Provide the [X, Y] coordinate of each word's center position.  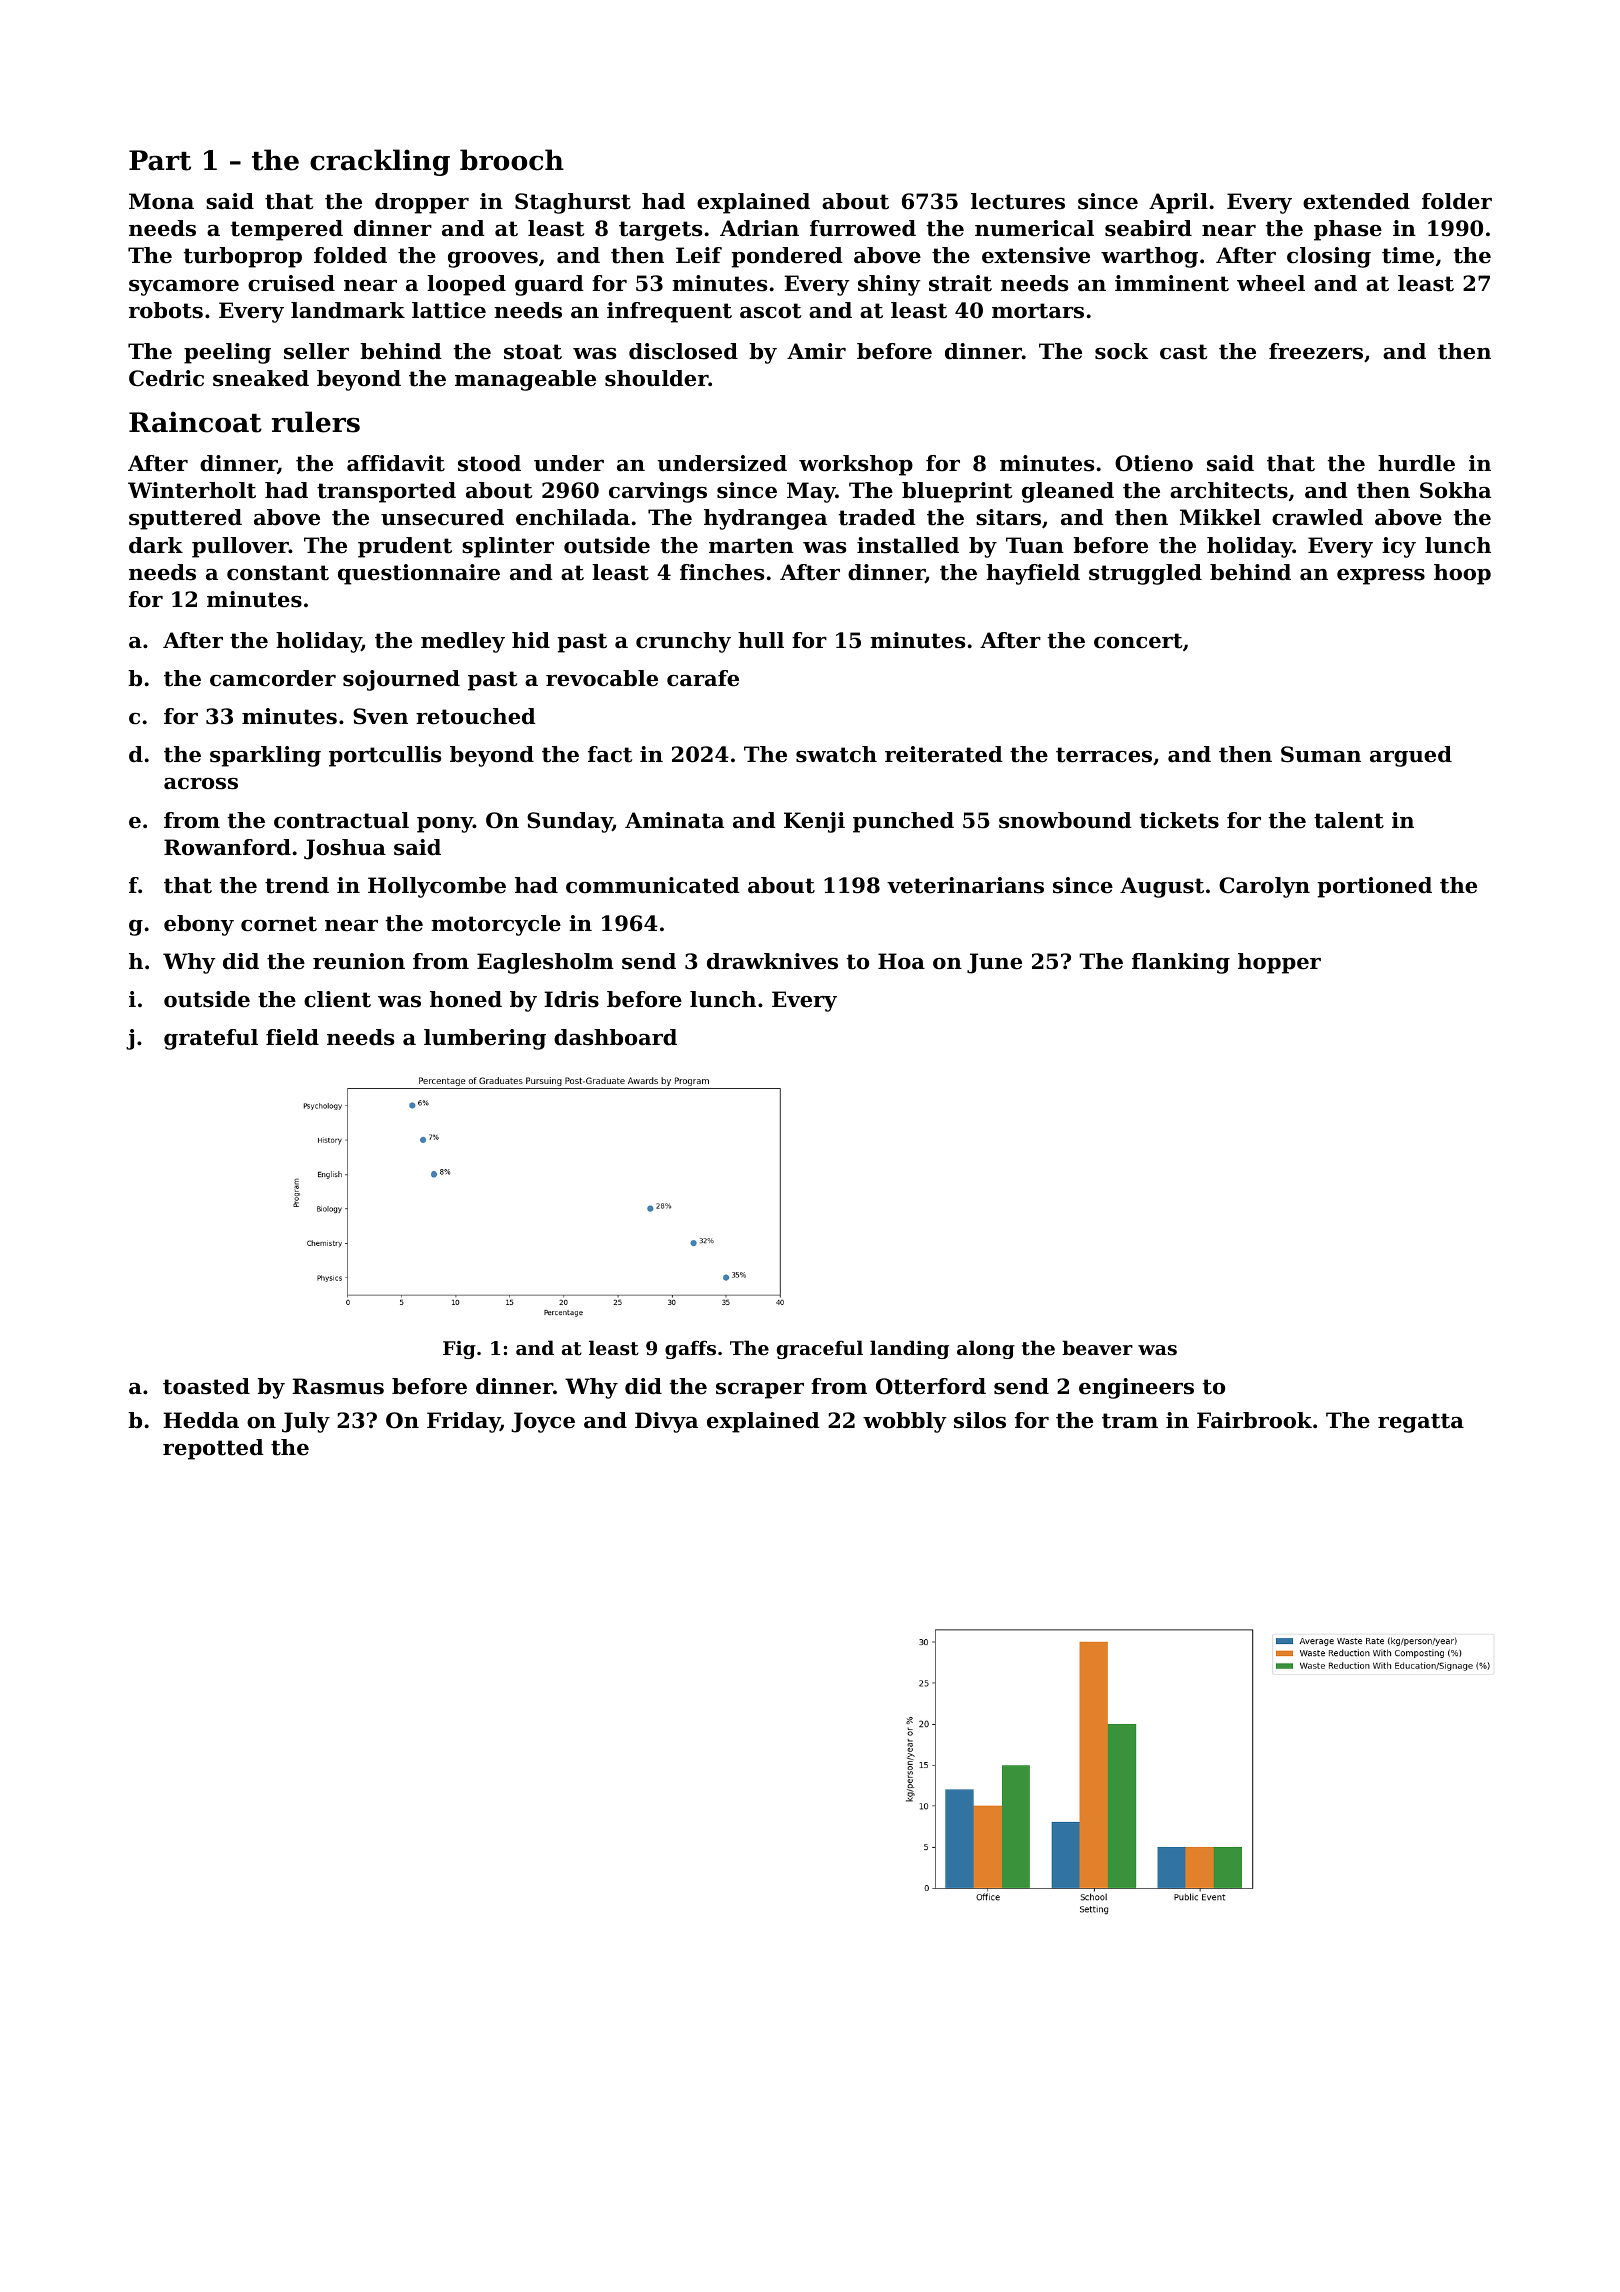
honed [466, 999]
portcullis [385, 756]
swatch [836, 754]
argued [1411, 756]
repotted [213, 1449]
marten [751, 546]
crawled [1317, 517]
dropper [422, 203]
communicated [653, 885]
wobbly [905, 1422]
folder [1457, 201]
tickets [1179, 820]
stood [489, 463]
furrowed [863, 228]
